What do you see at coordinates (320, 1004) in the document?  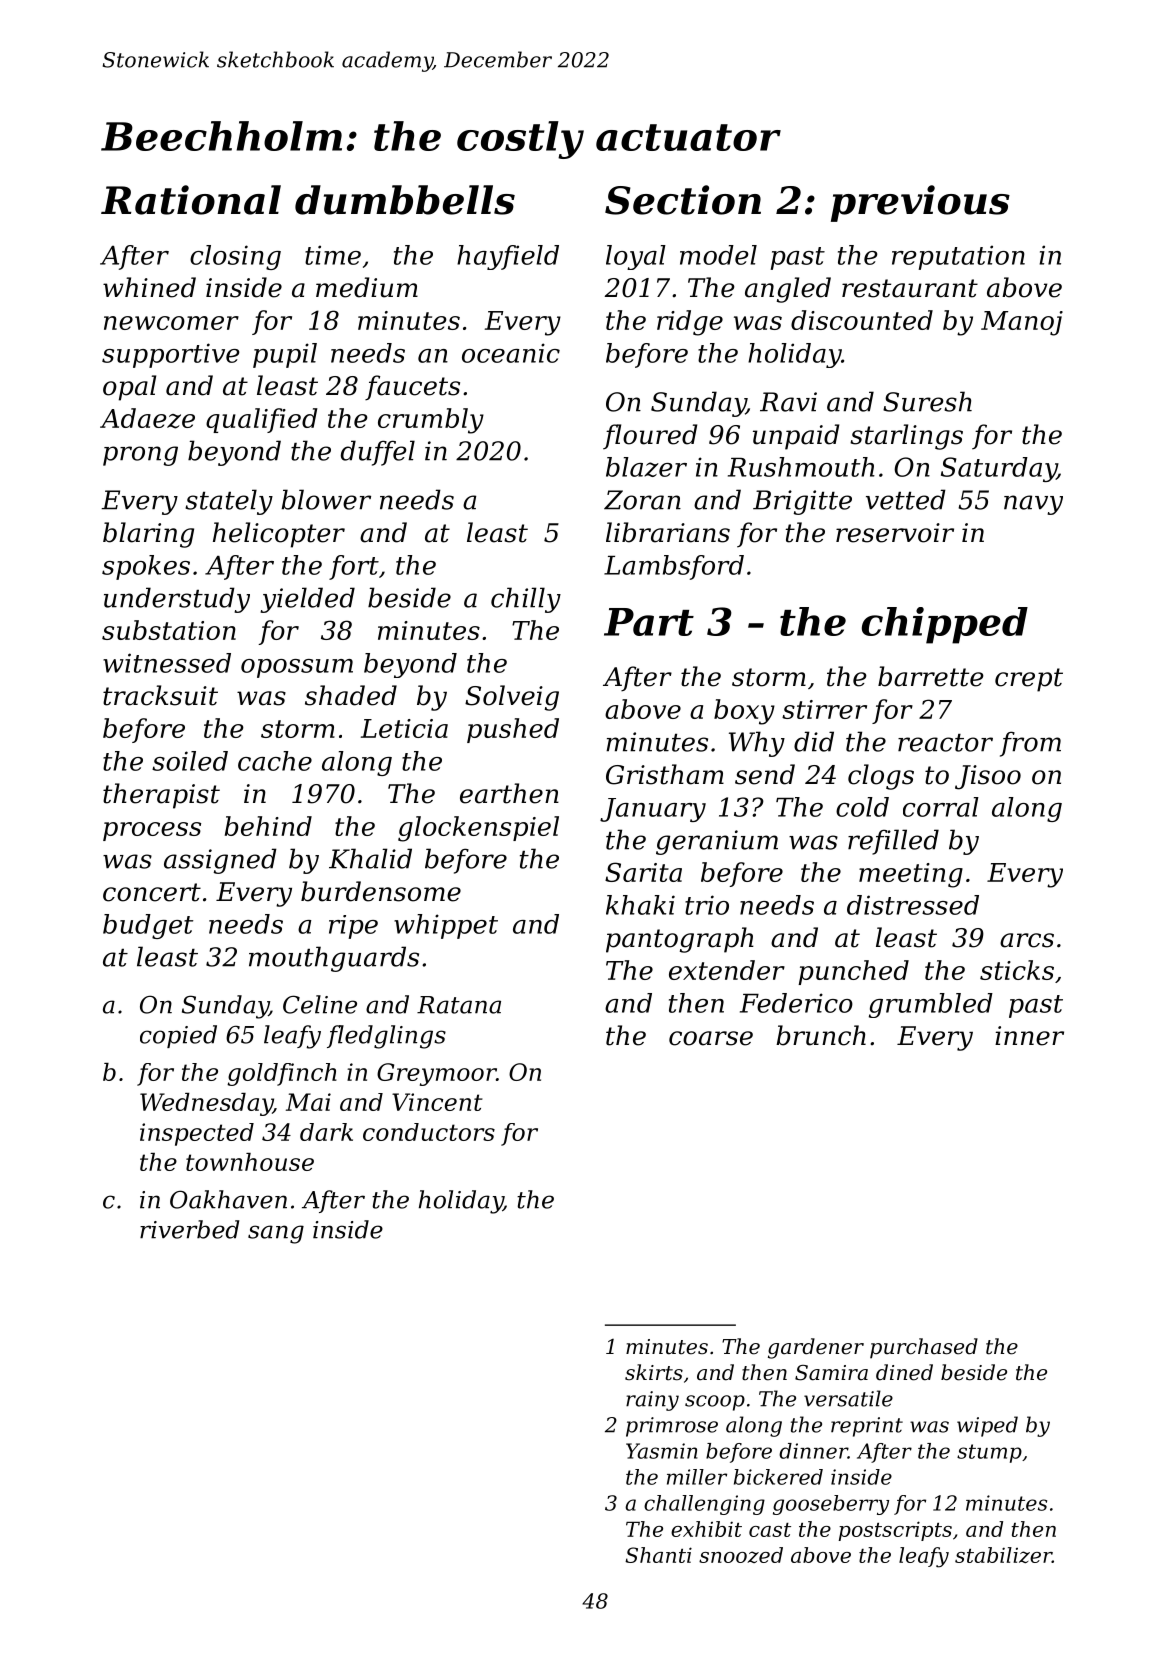 I see `Celine` at bounding box center [320, 1004].
